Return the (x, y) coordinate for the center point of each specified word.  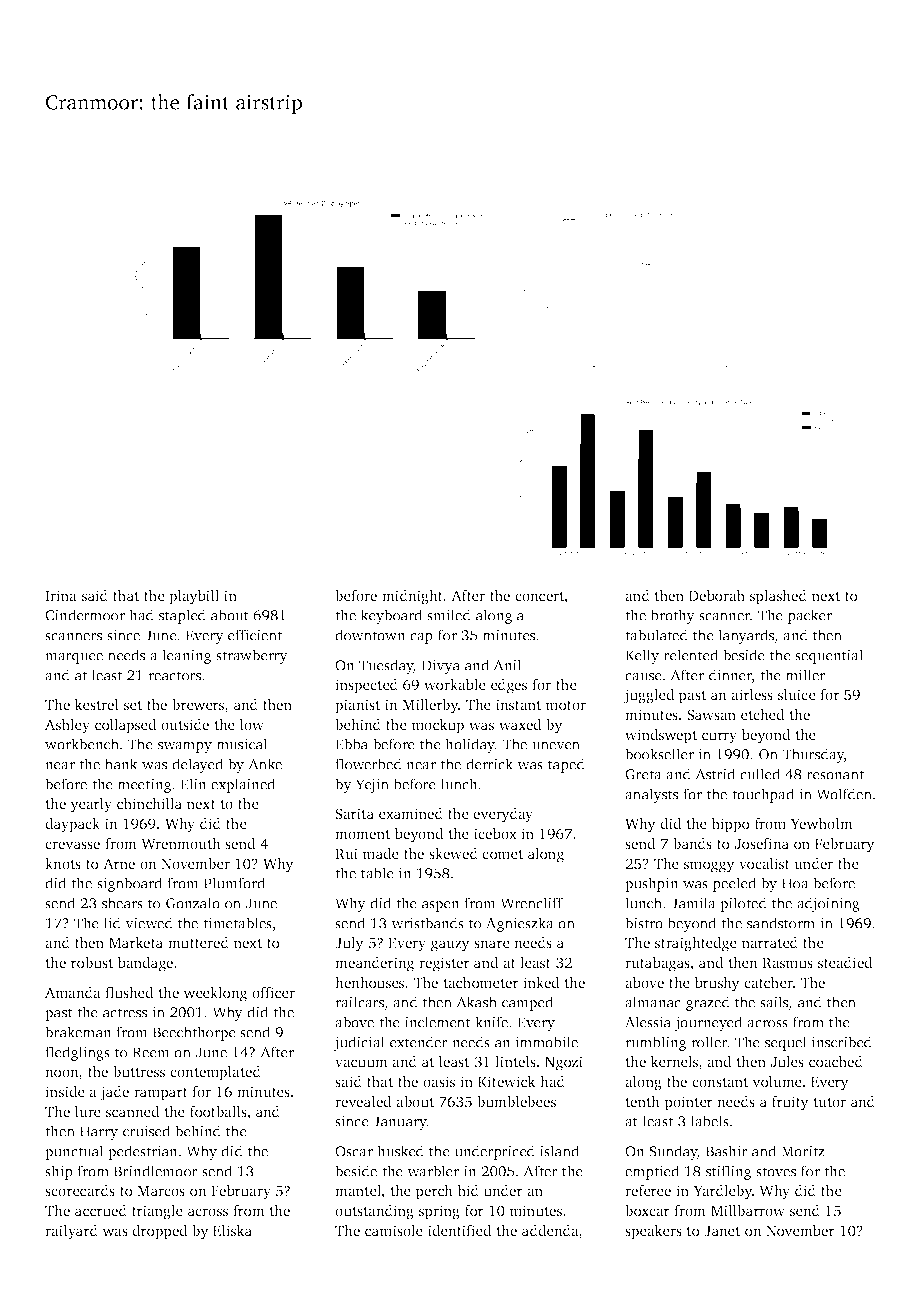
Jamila (693, 903)
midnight (412, 597)
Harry (99, 1133)
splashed (778, 597)
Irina (61, 595)
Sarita (354, 813)
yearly (91, 805)
